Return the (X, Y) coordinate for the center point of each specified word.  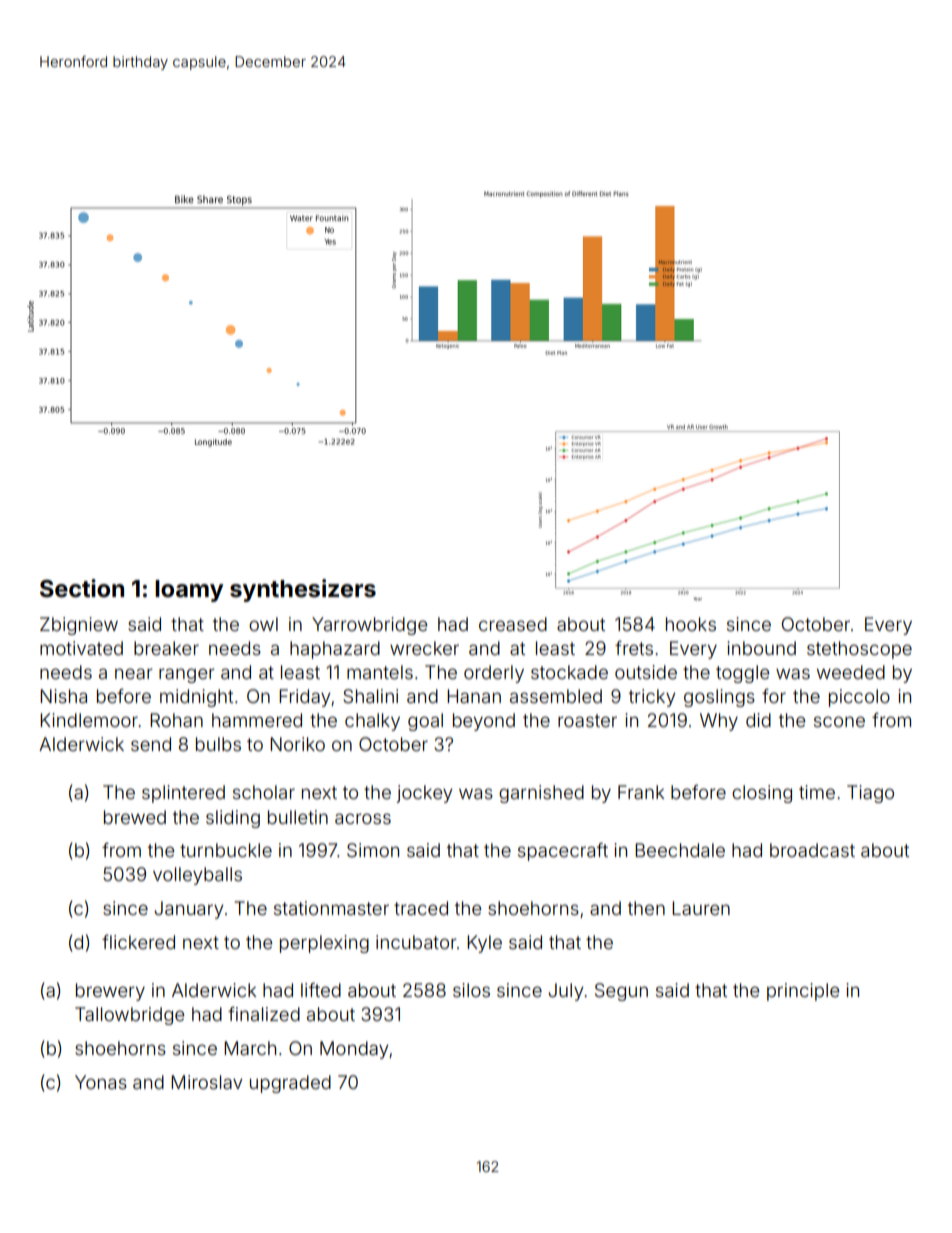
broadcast (812, 850)
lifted (321, 990)
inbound (761, 648)
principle (803, 992)
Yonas (101, 1082)
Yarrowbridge (369, 626)
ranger (187, 675)
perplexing (324, 944)
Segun (621, 992)
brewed (135, 817)
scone (839, 721)
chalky (372, 722)
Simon (373, 850)
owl (263, 624)
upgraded (290, 1084)
